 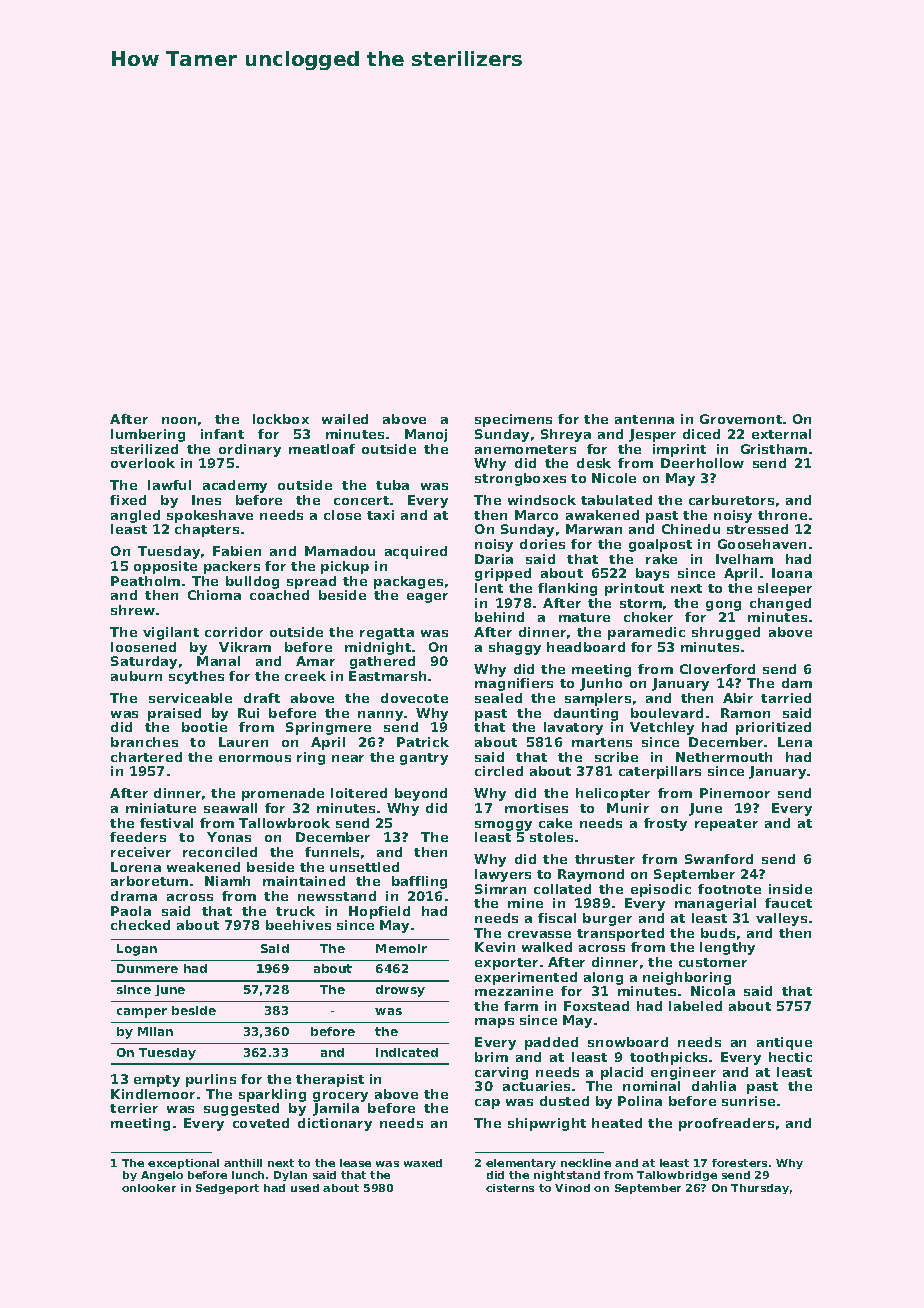 I want to click on beyond, so click(x=421, y=794).
